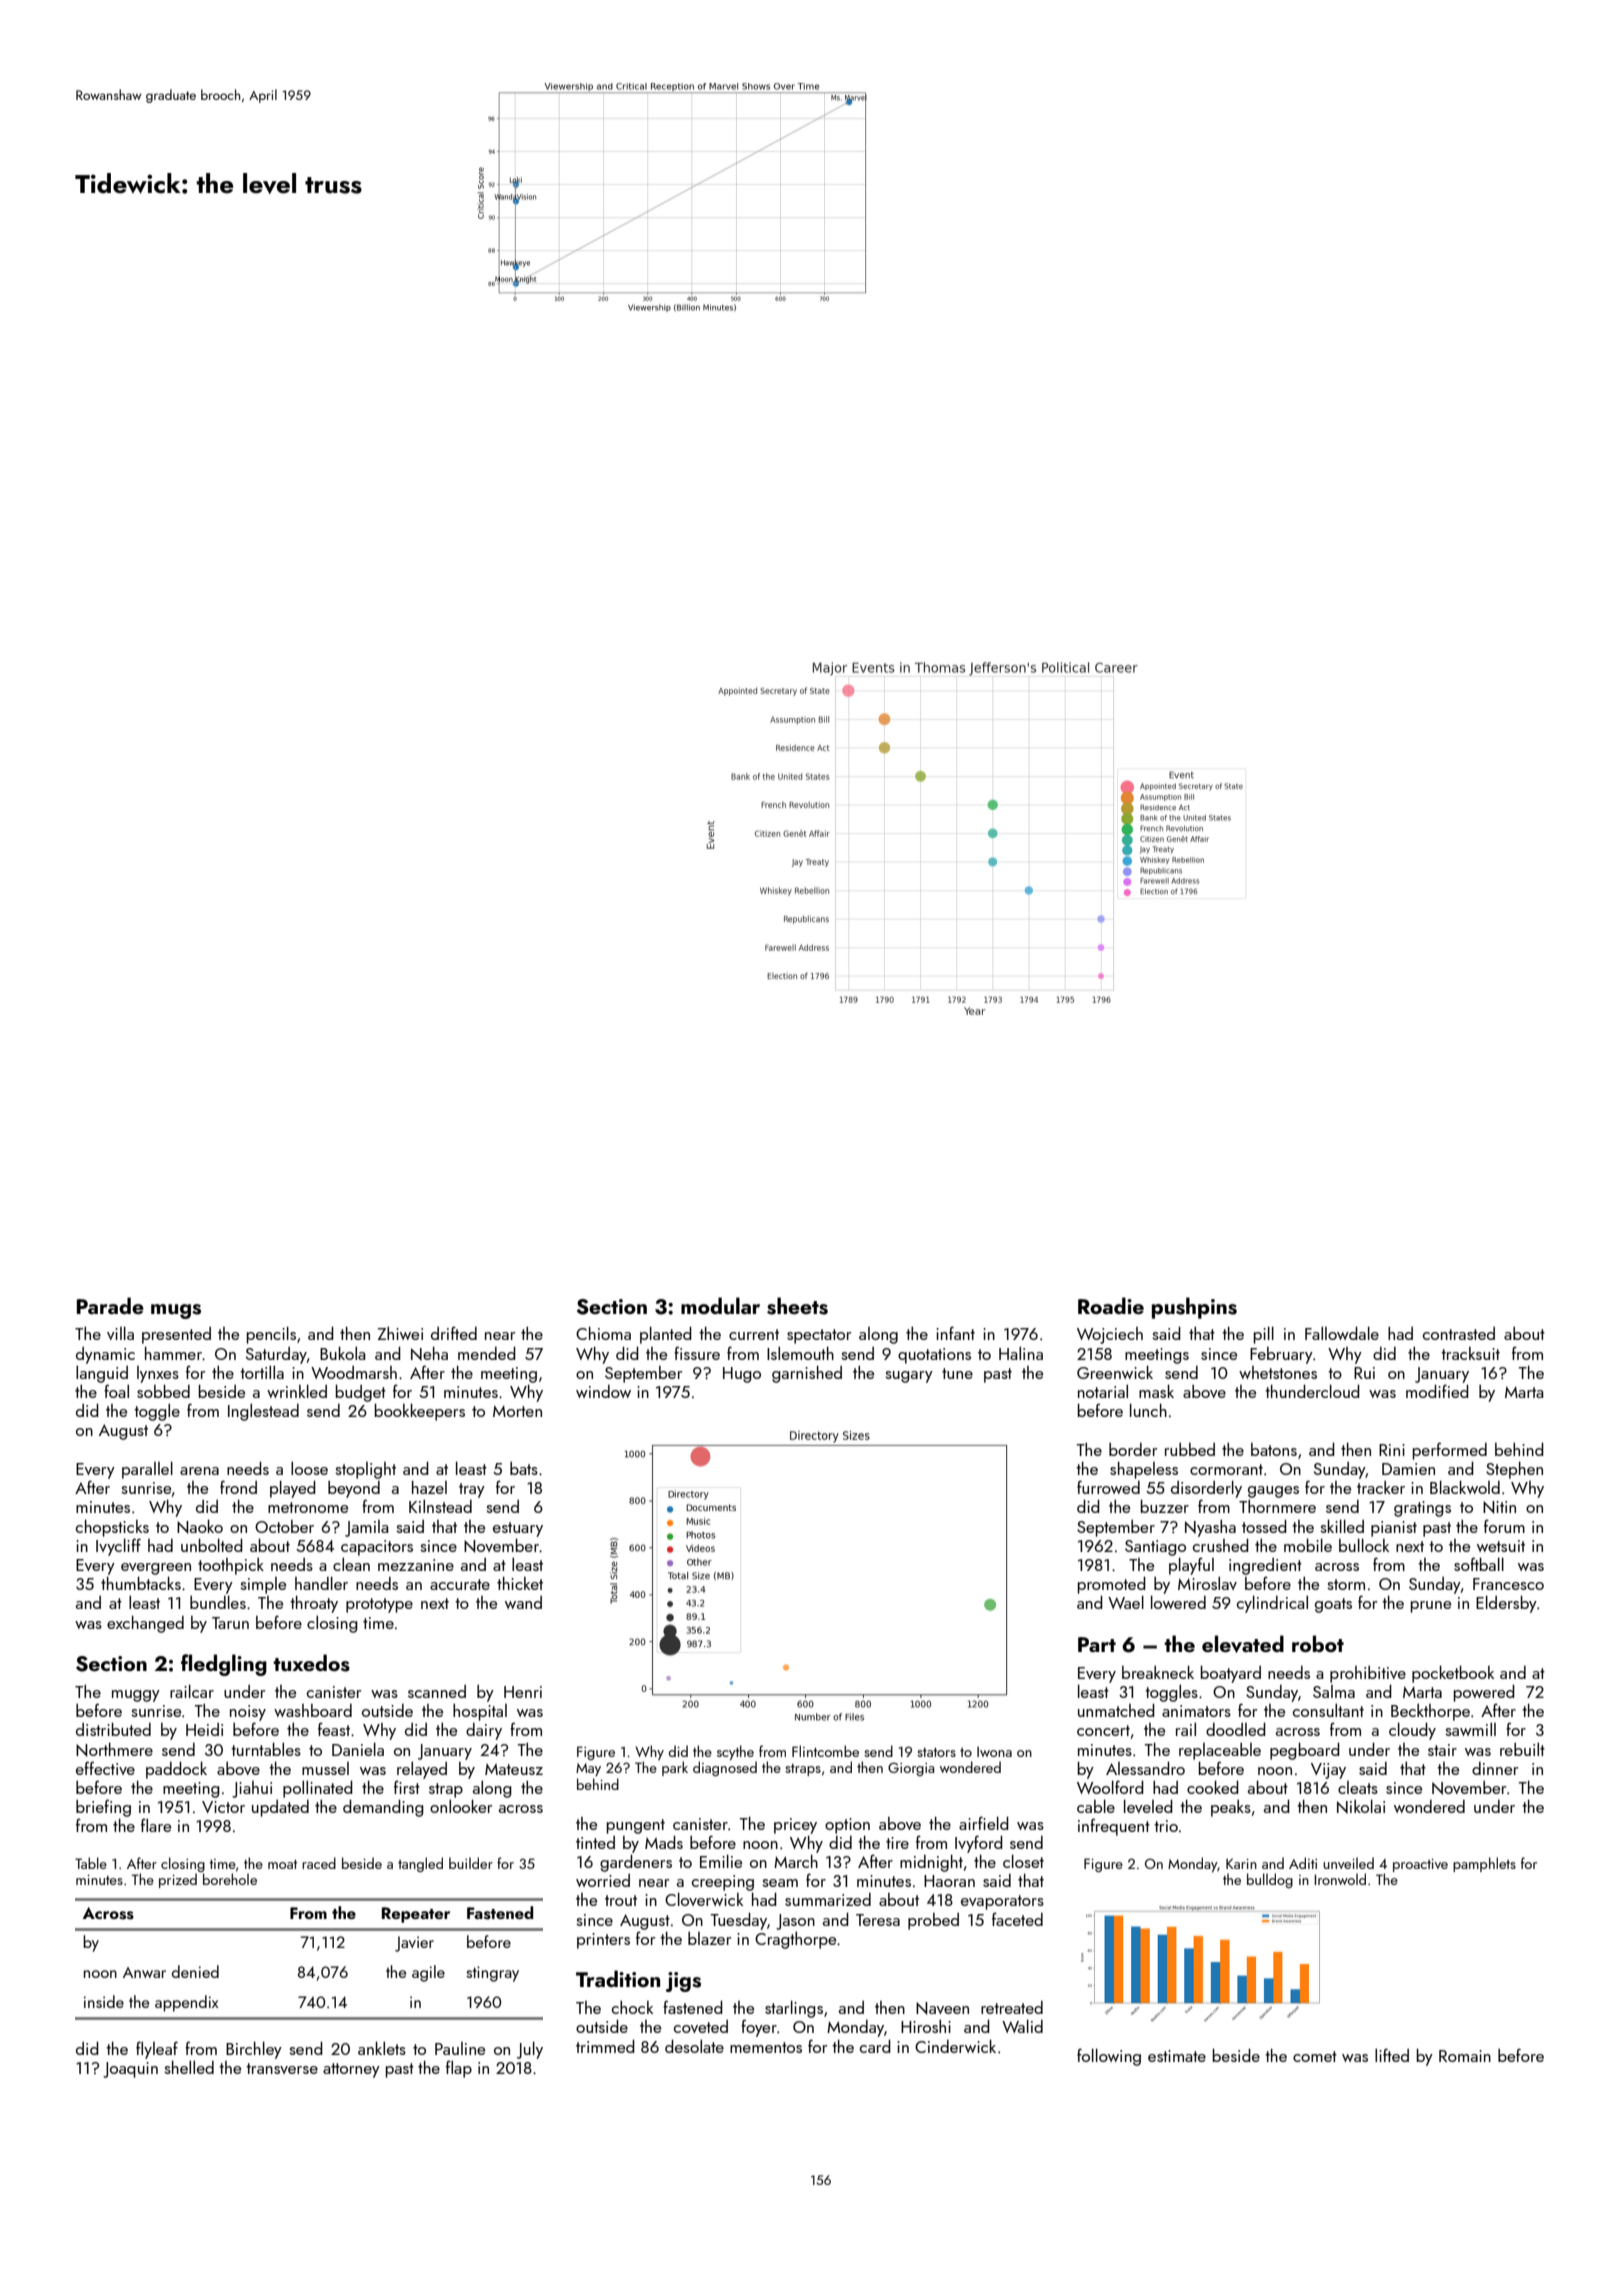  What do you see at coordinates (1155, 1548) in the image?
I see `Santiago` at bounding box center [1155, 1548].
